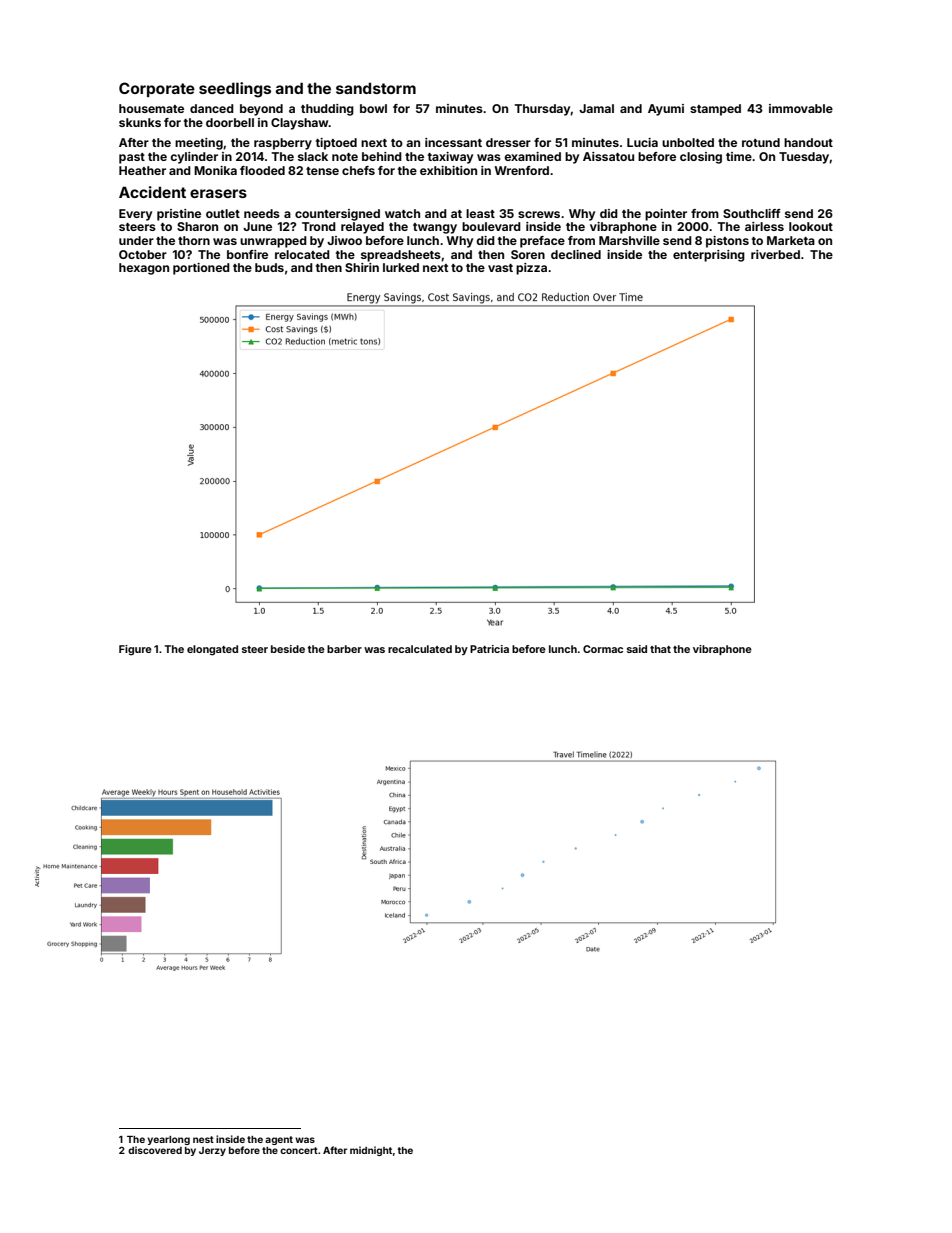 This screenshot has width=952, height=1233. Describe the element at coordinates (327, 110) in the screenshot. I see `thudding` at that location.
